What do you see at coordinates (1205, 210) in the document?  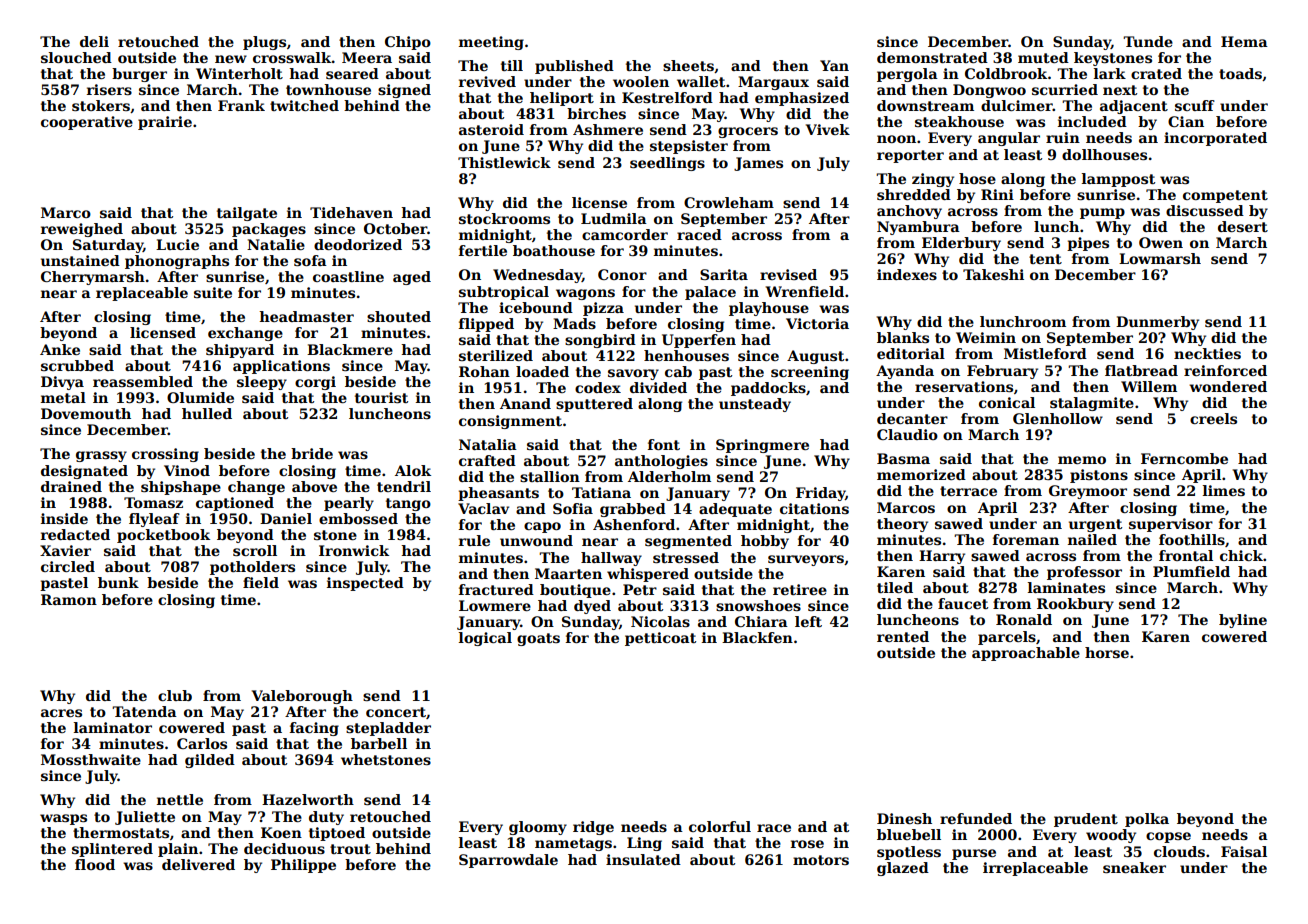 I see `discussed` at bounding box center [1205, 210].
